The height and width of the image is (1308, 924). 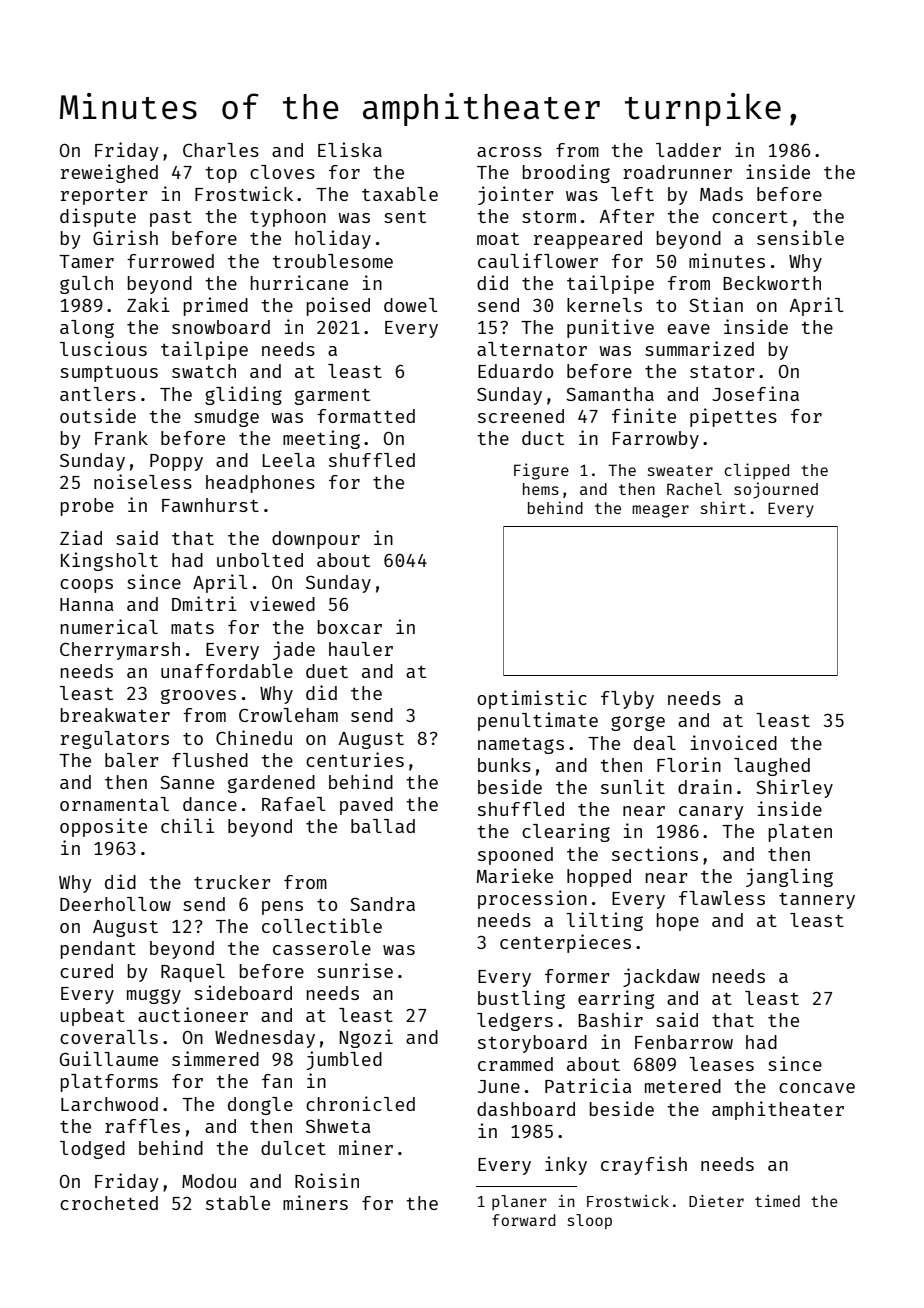 What do you see at coordinates (515, 875) in the image?
I see `Marieke` at bounding box center [515, 875].
